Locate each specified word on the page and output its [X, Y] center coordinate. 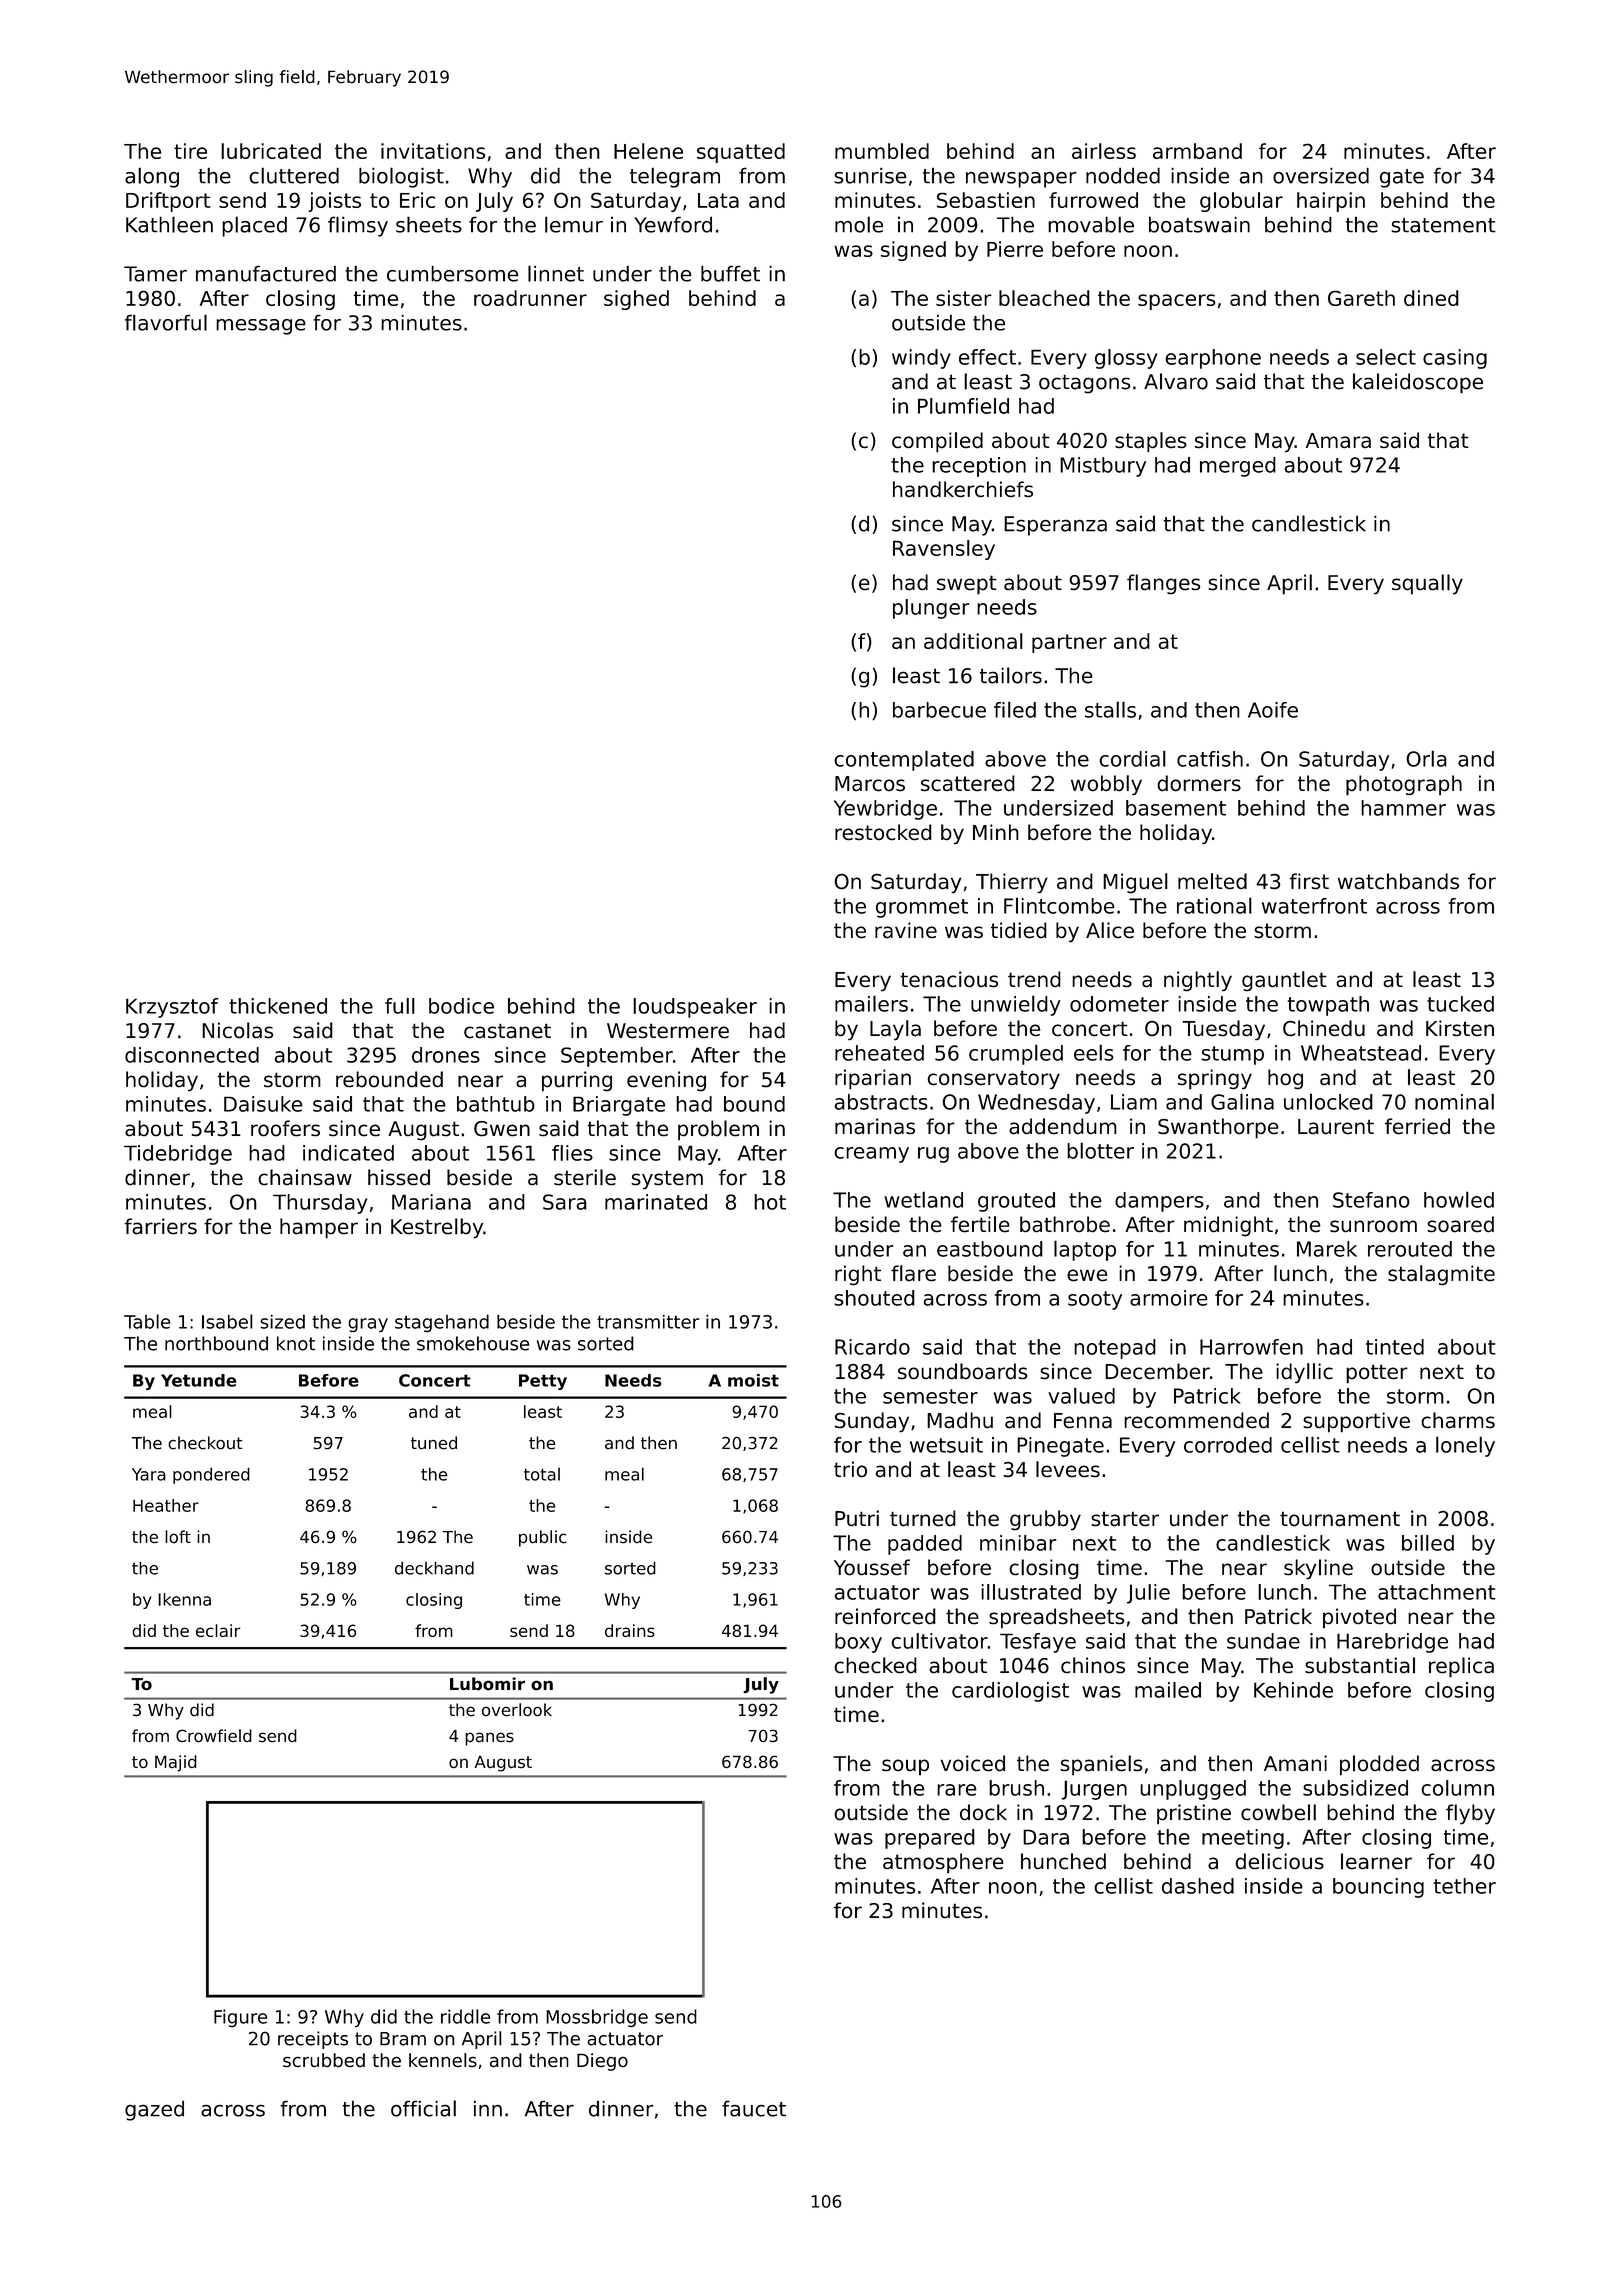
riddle [465, 2016]
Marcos [870, 783]
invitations [433, 151]
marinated [656, 1202]
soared [1460, 1224]
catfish [1210, 759]
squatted [741, 153]
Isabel [227, 1321]
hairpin [1331, 202]
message [261, 327]
